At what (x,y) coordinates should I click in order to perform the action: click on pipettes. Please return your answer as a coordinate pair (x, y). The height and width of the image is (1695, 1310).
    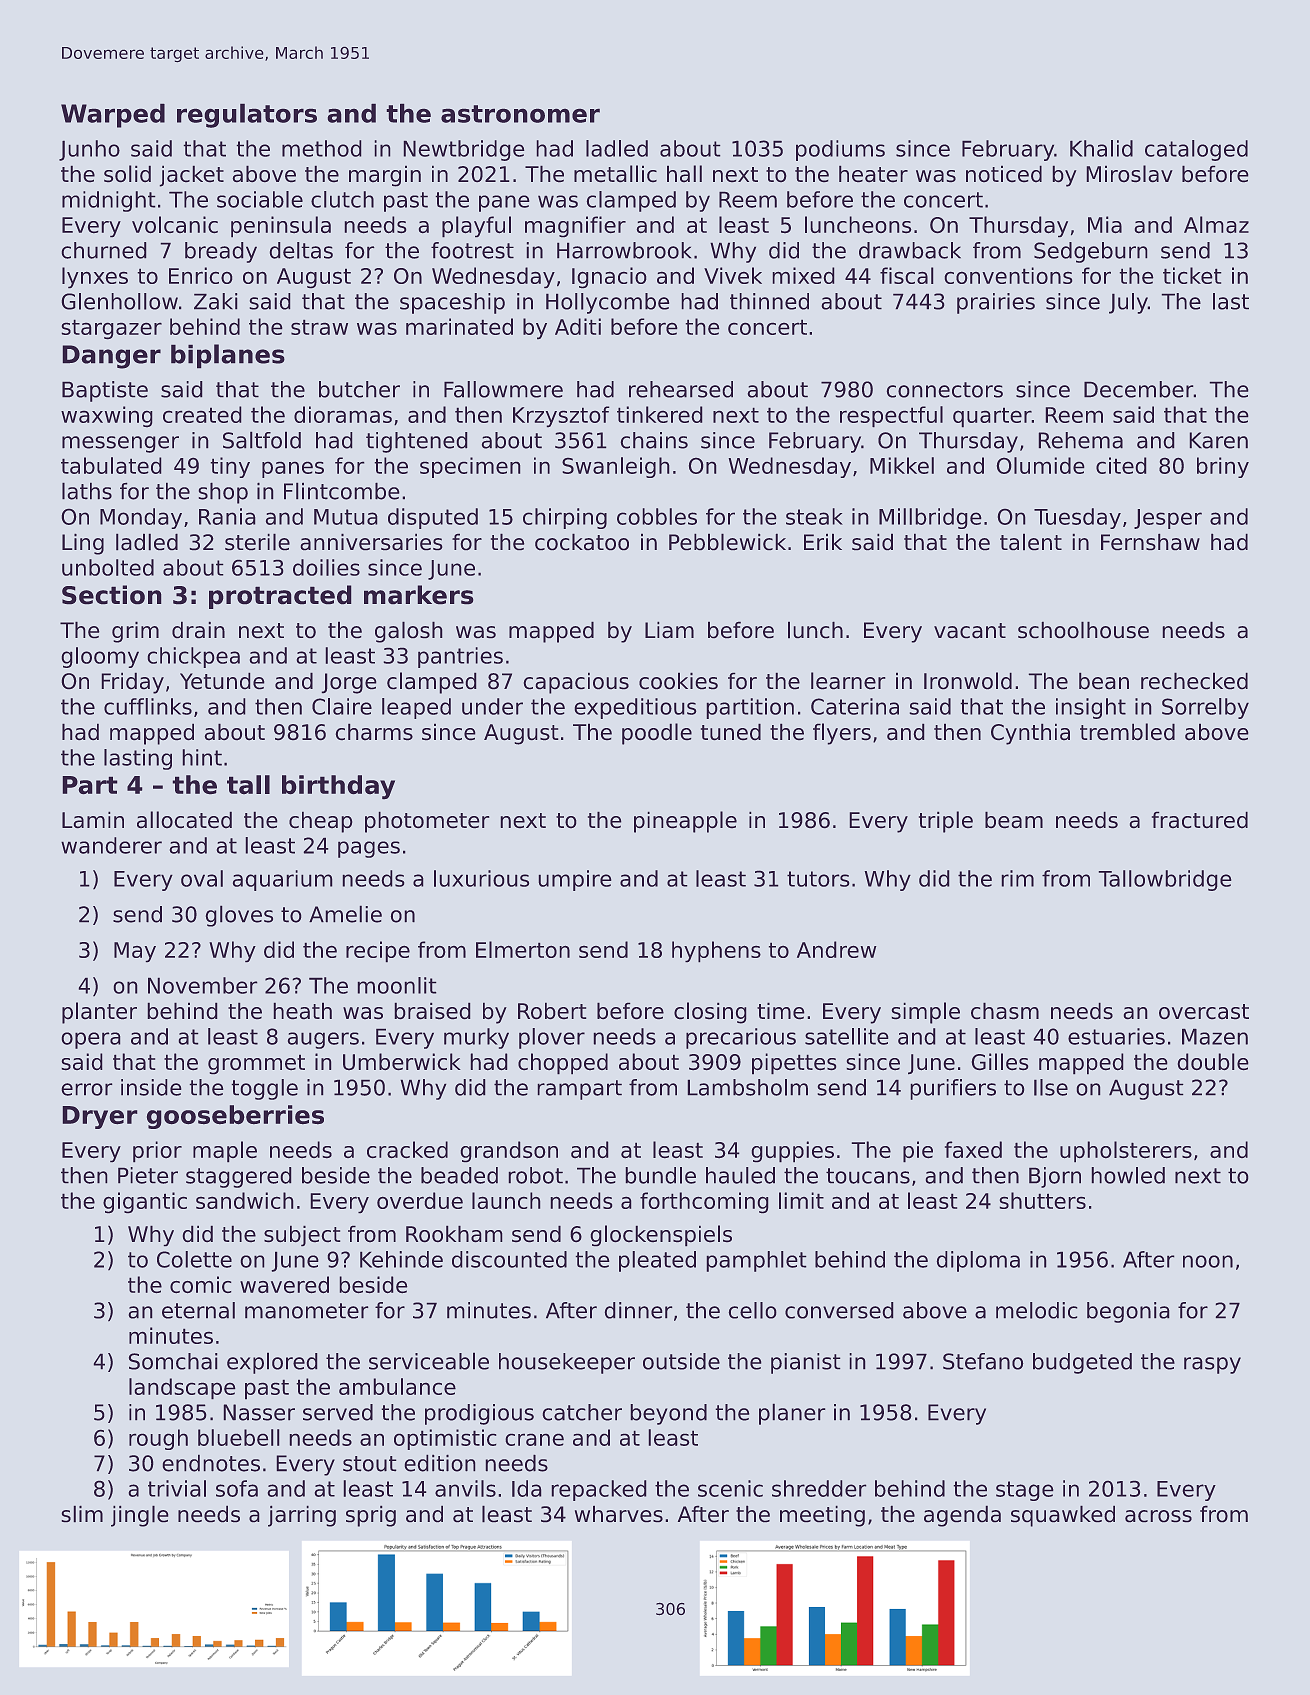
    Looking at the image, I should click on (794, 1064).
